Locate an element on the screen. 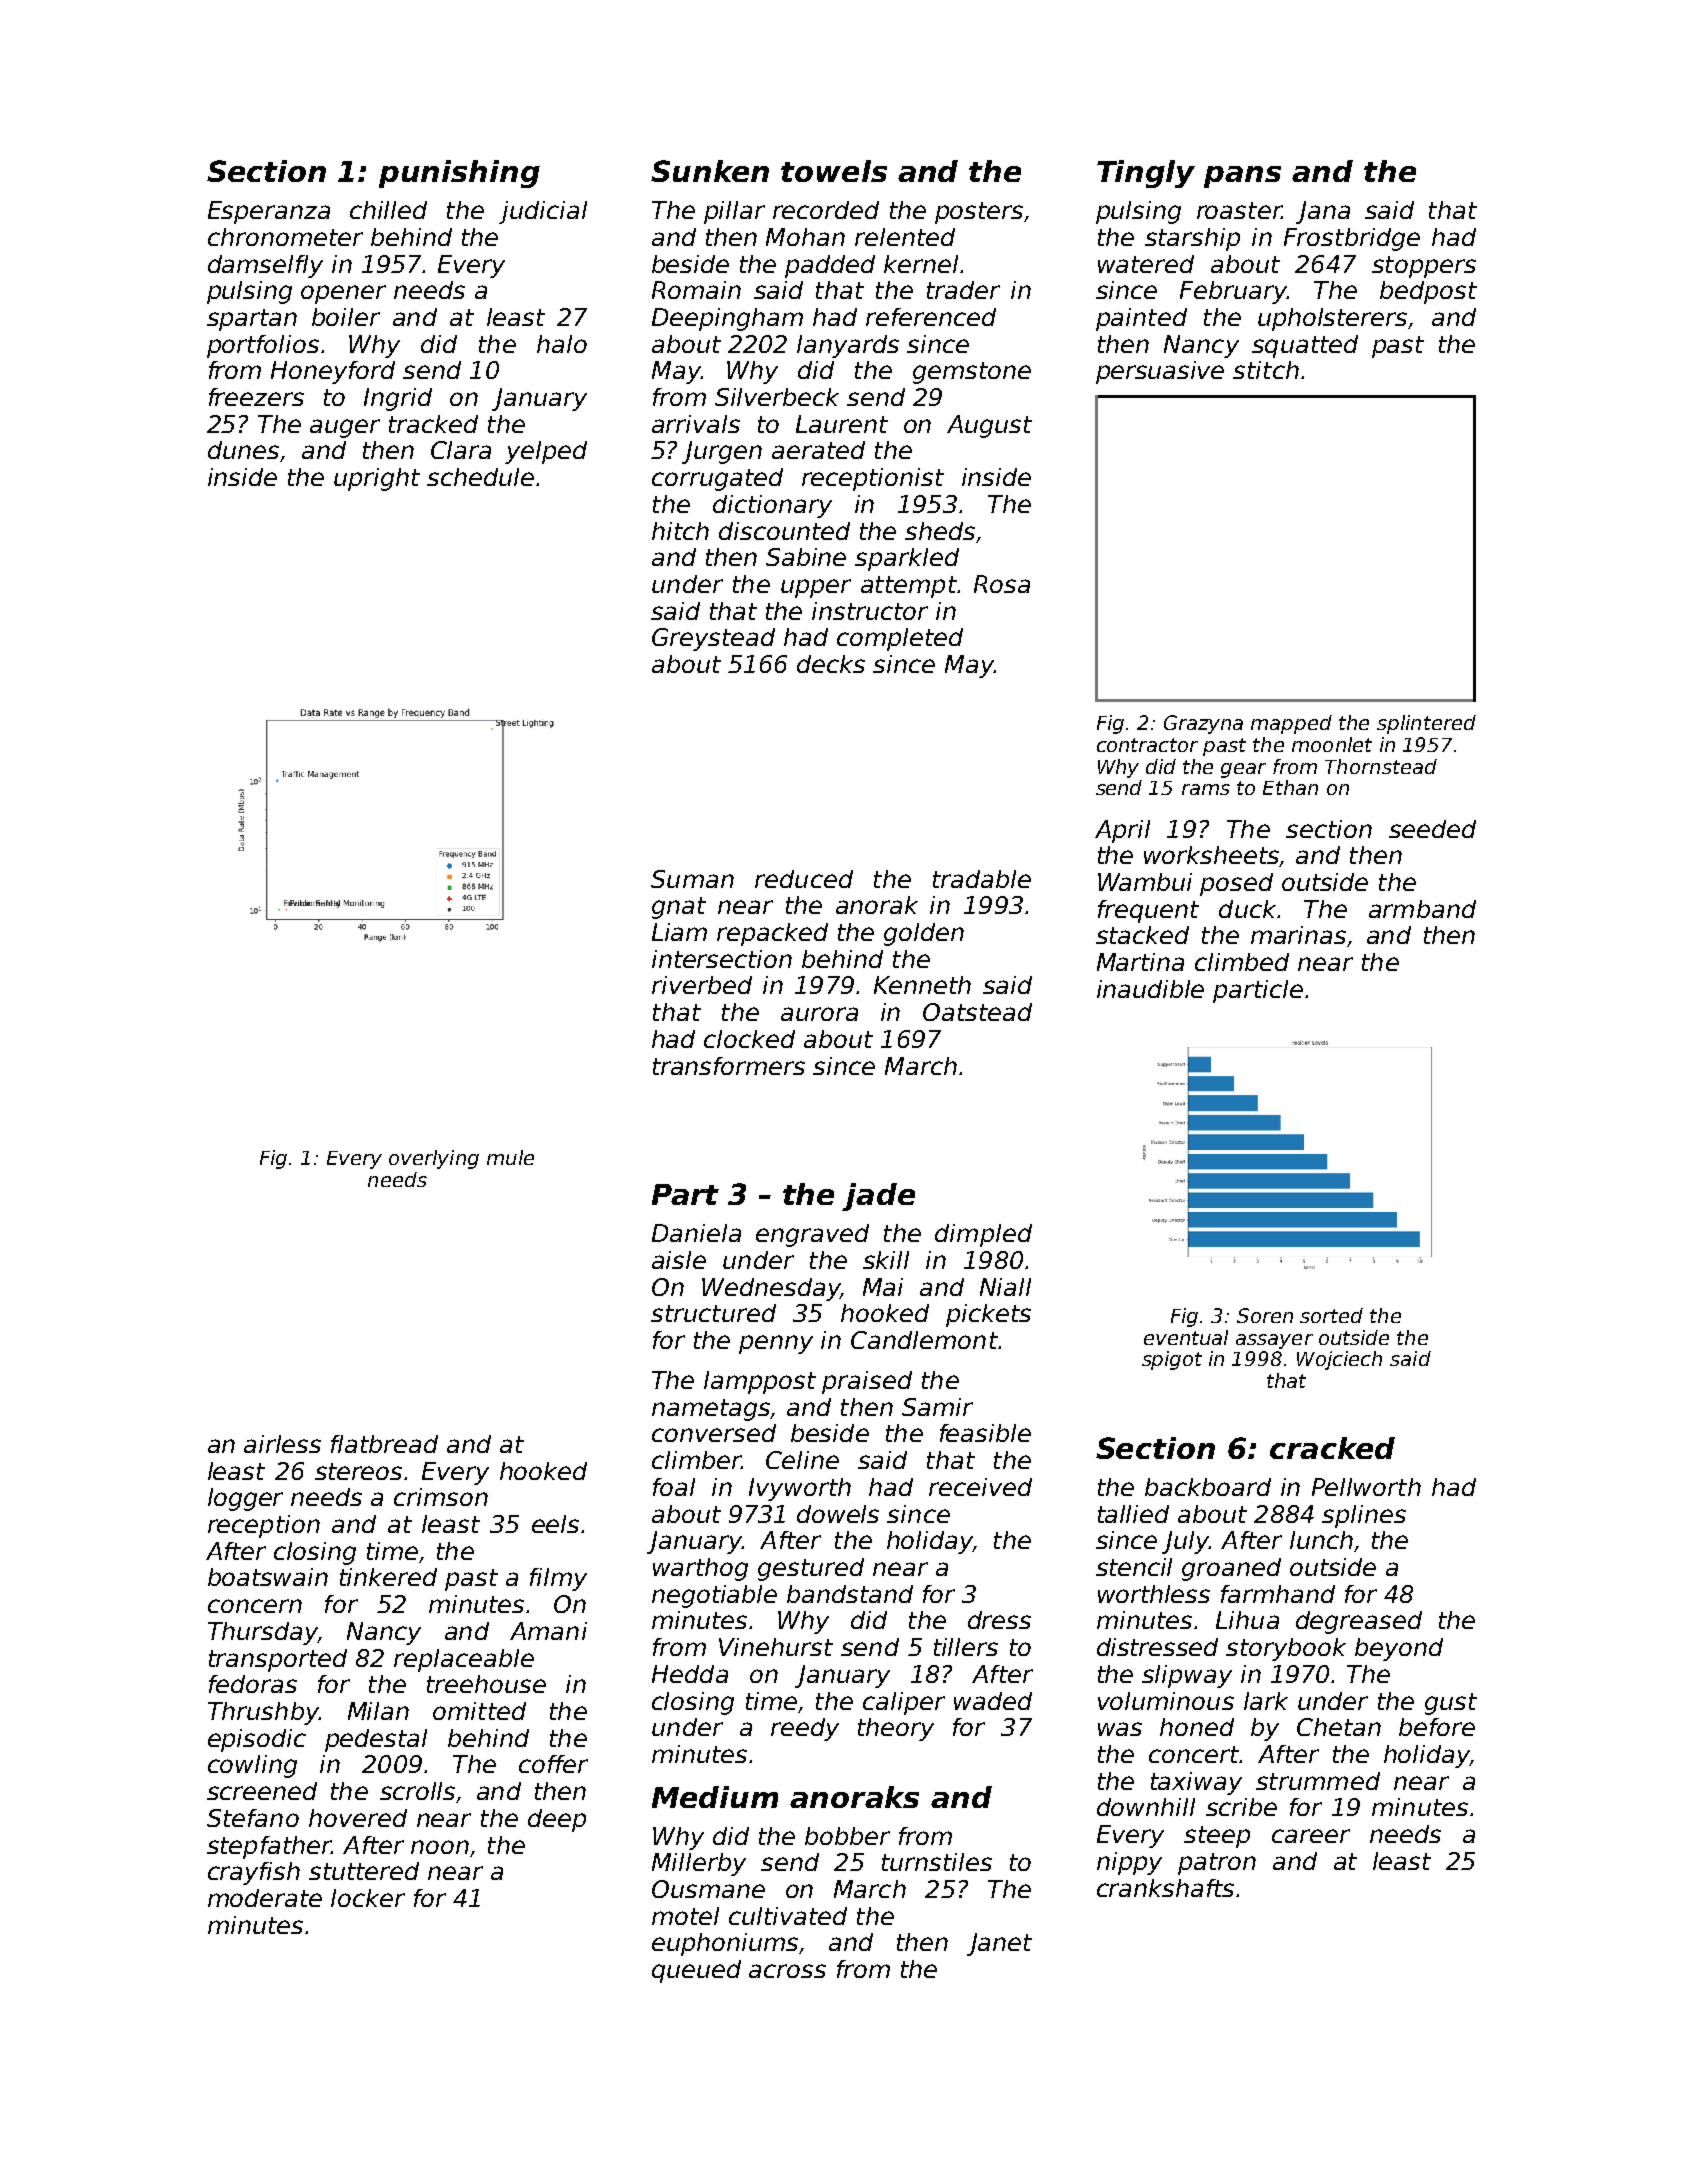  transformers is located at coordinates (729, 1066).
